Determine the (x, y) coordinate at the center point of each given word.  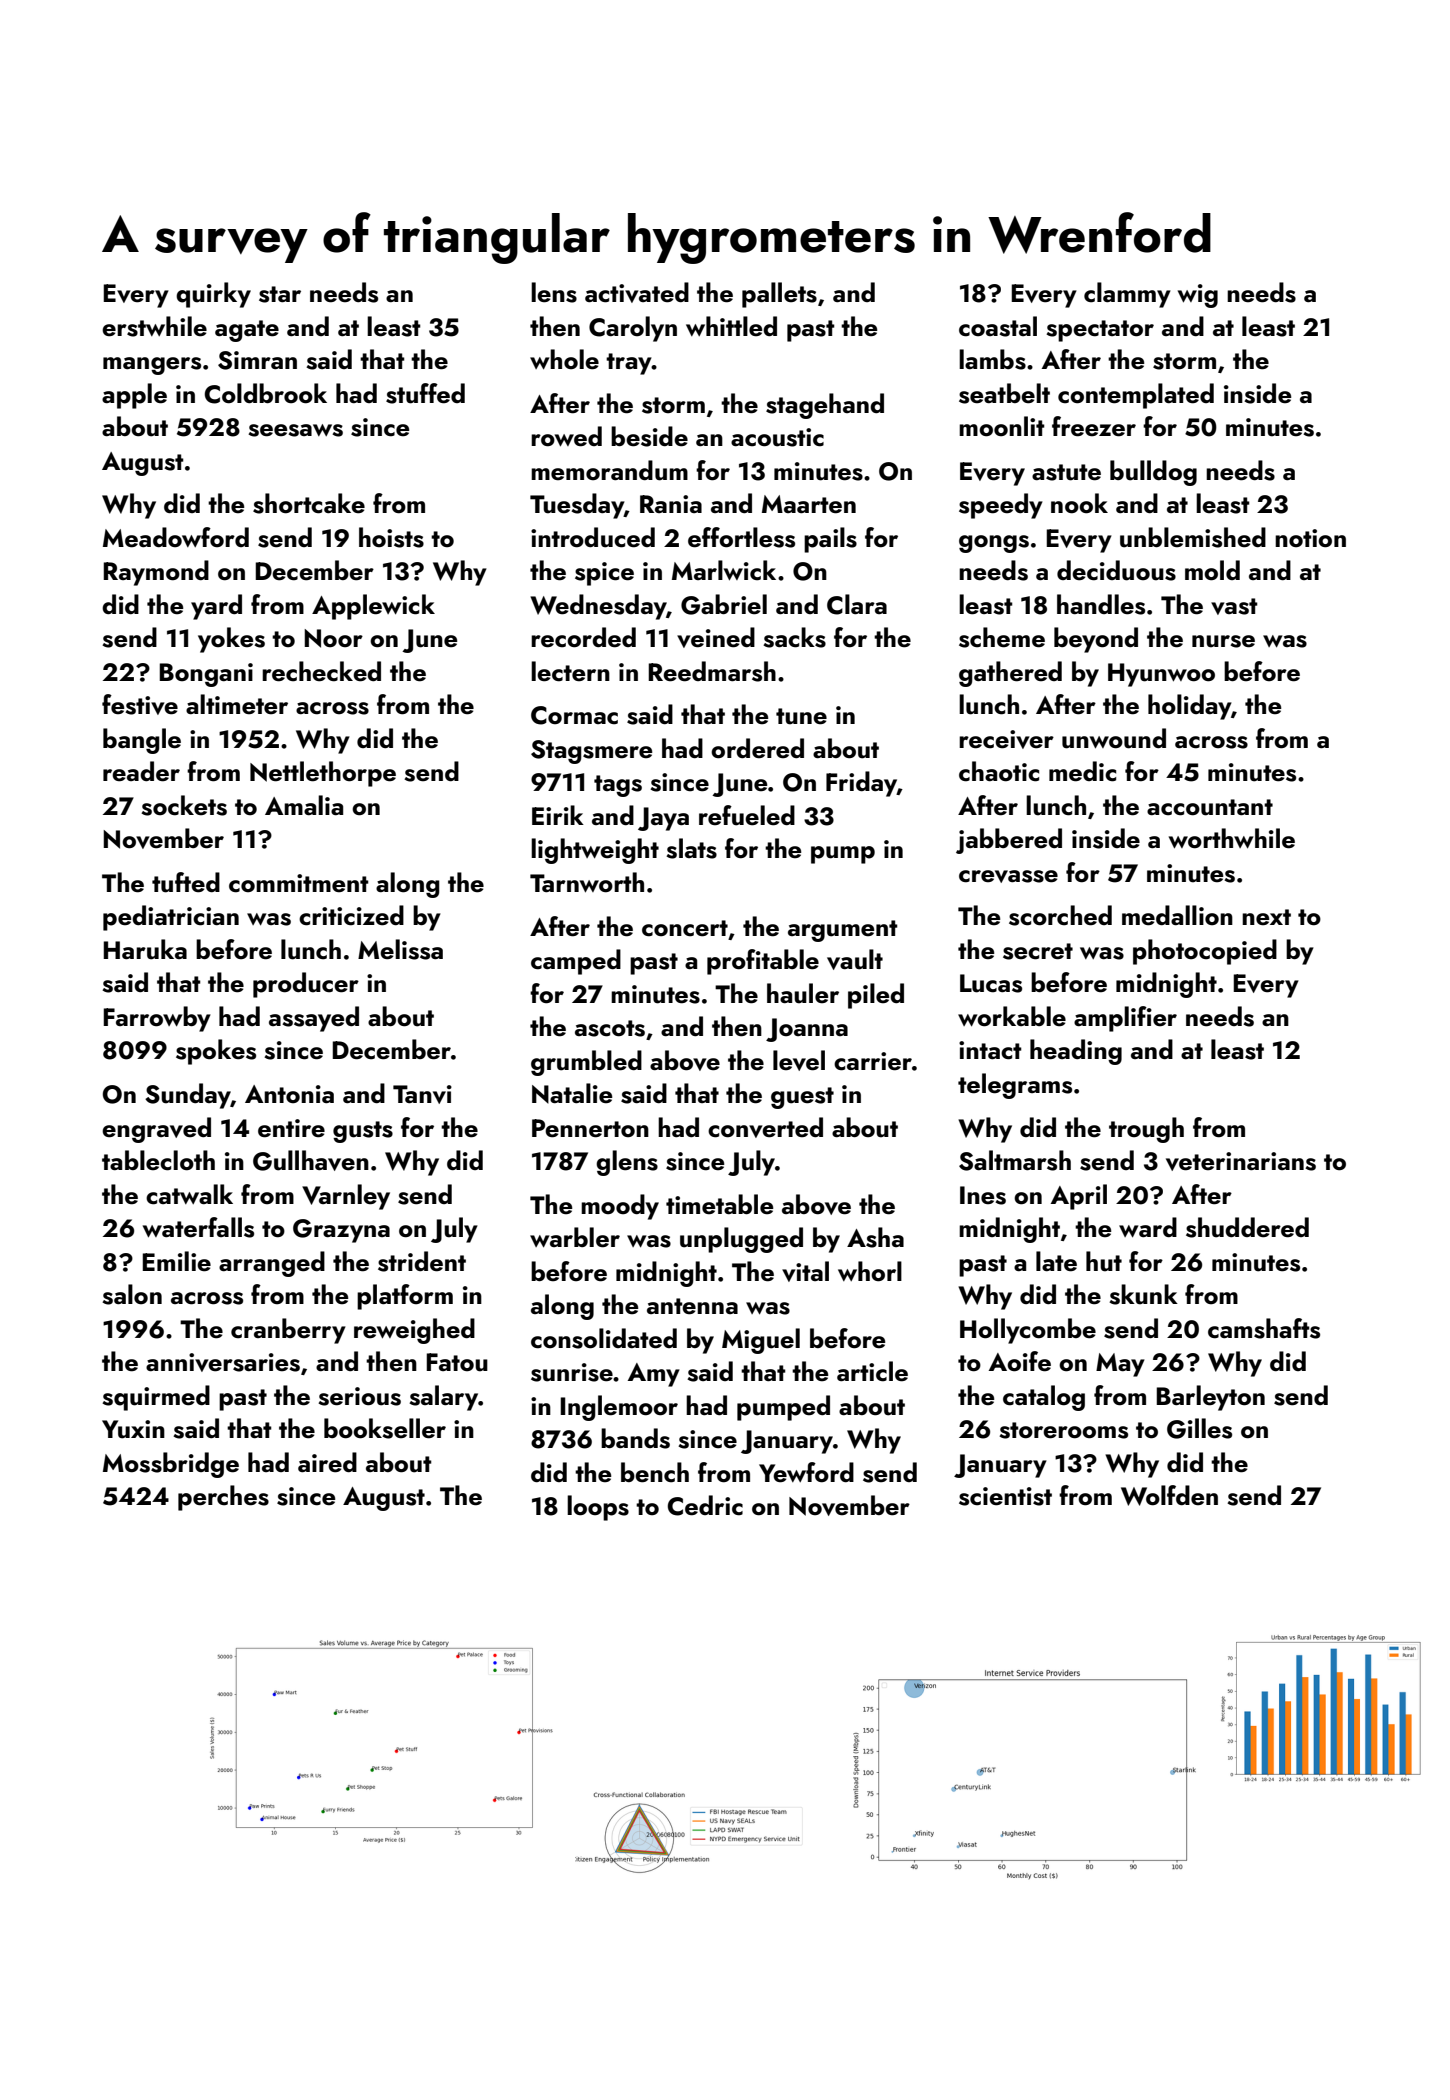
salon (132, 1294)
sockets (184, 805)
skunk (1143, 1294)
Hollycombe (1028, 1331)
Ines (983, 1195)
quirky (213, 295)
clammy (1127, 295)
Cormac (574, 715)
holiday (1189, 707)
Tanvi (422, 1094)
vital (805, 1271)
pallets (779, 295)
